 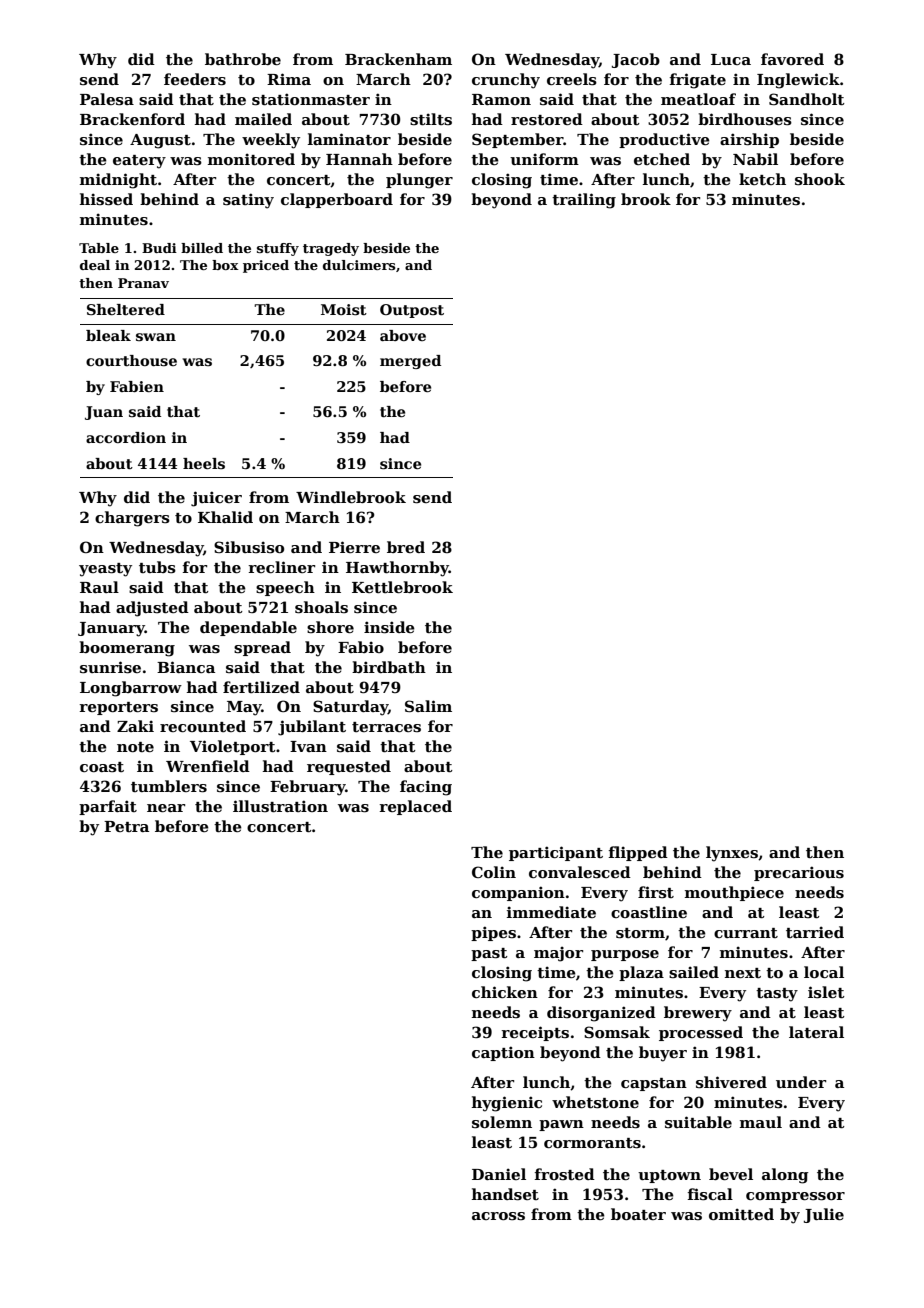 What do you see at coordinates (337, 200) in the screenshot?
I see `clapperboard` at bounding box center [337, 200].
